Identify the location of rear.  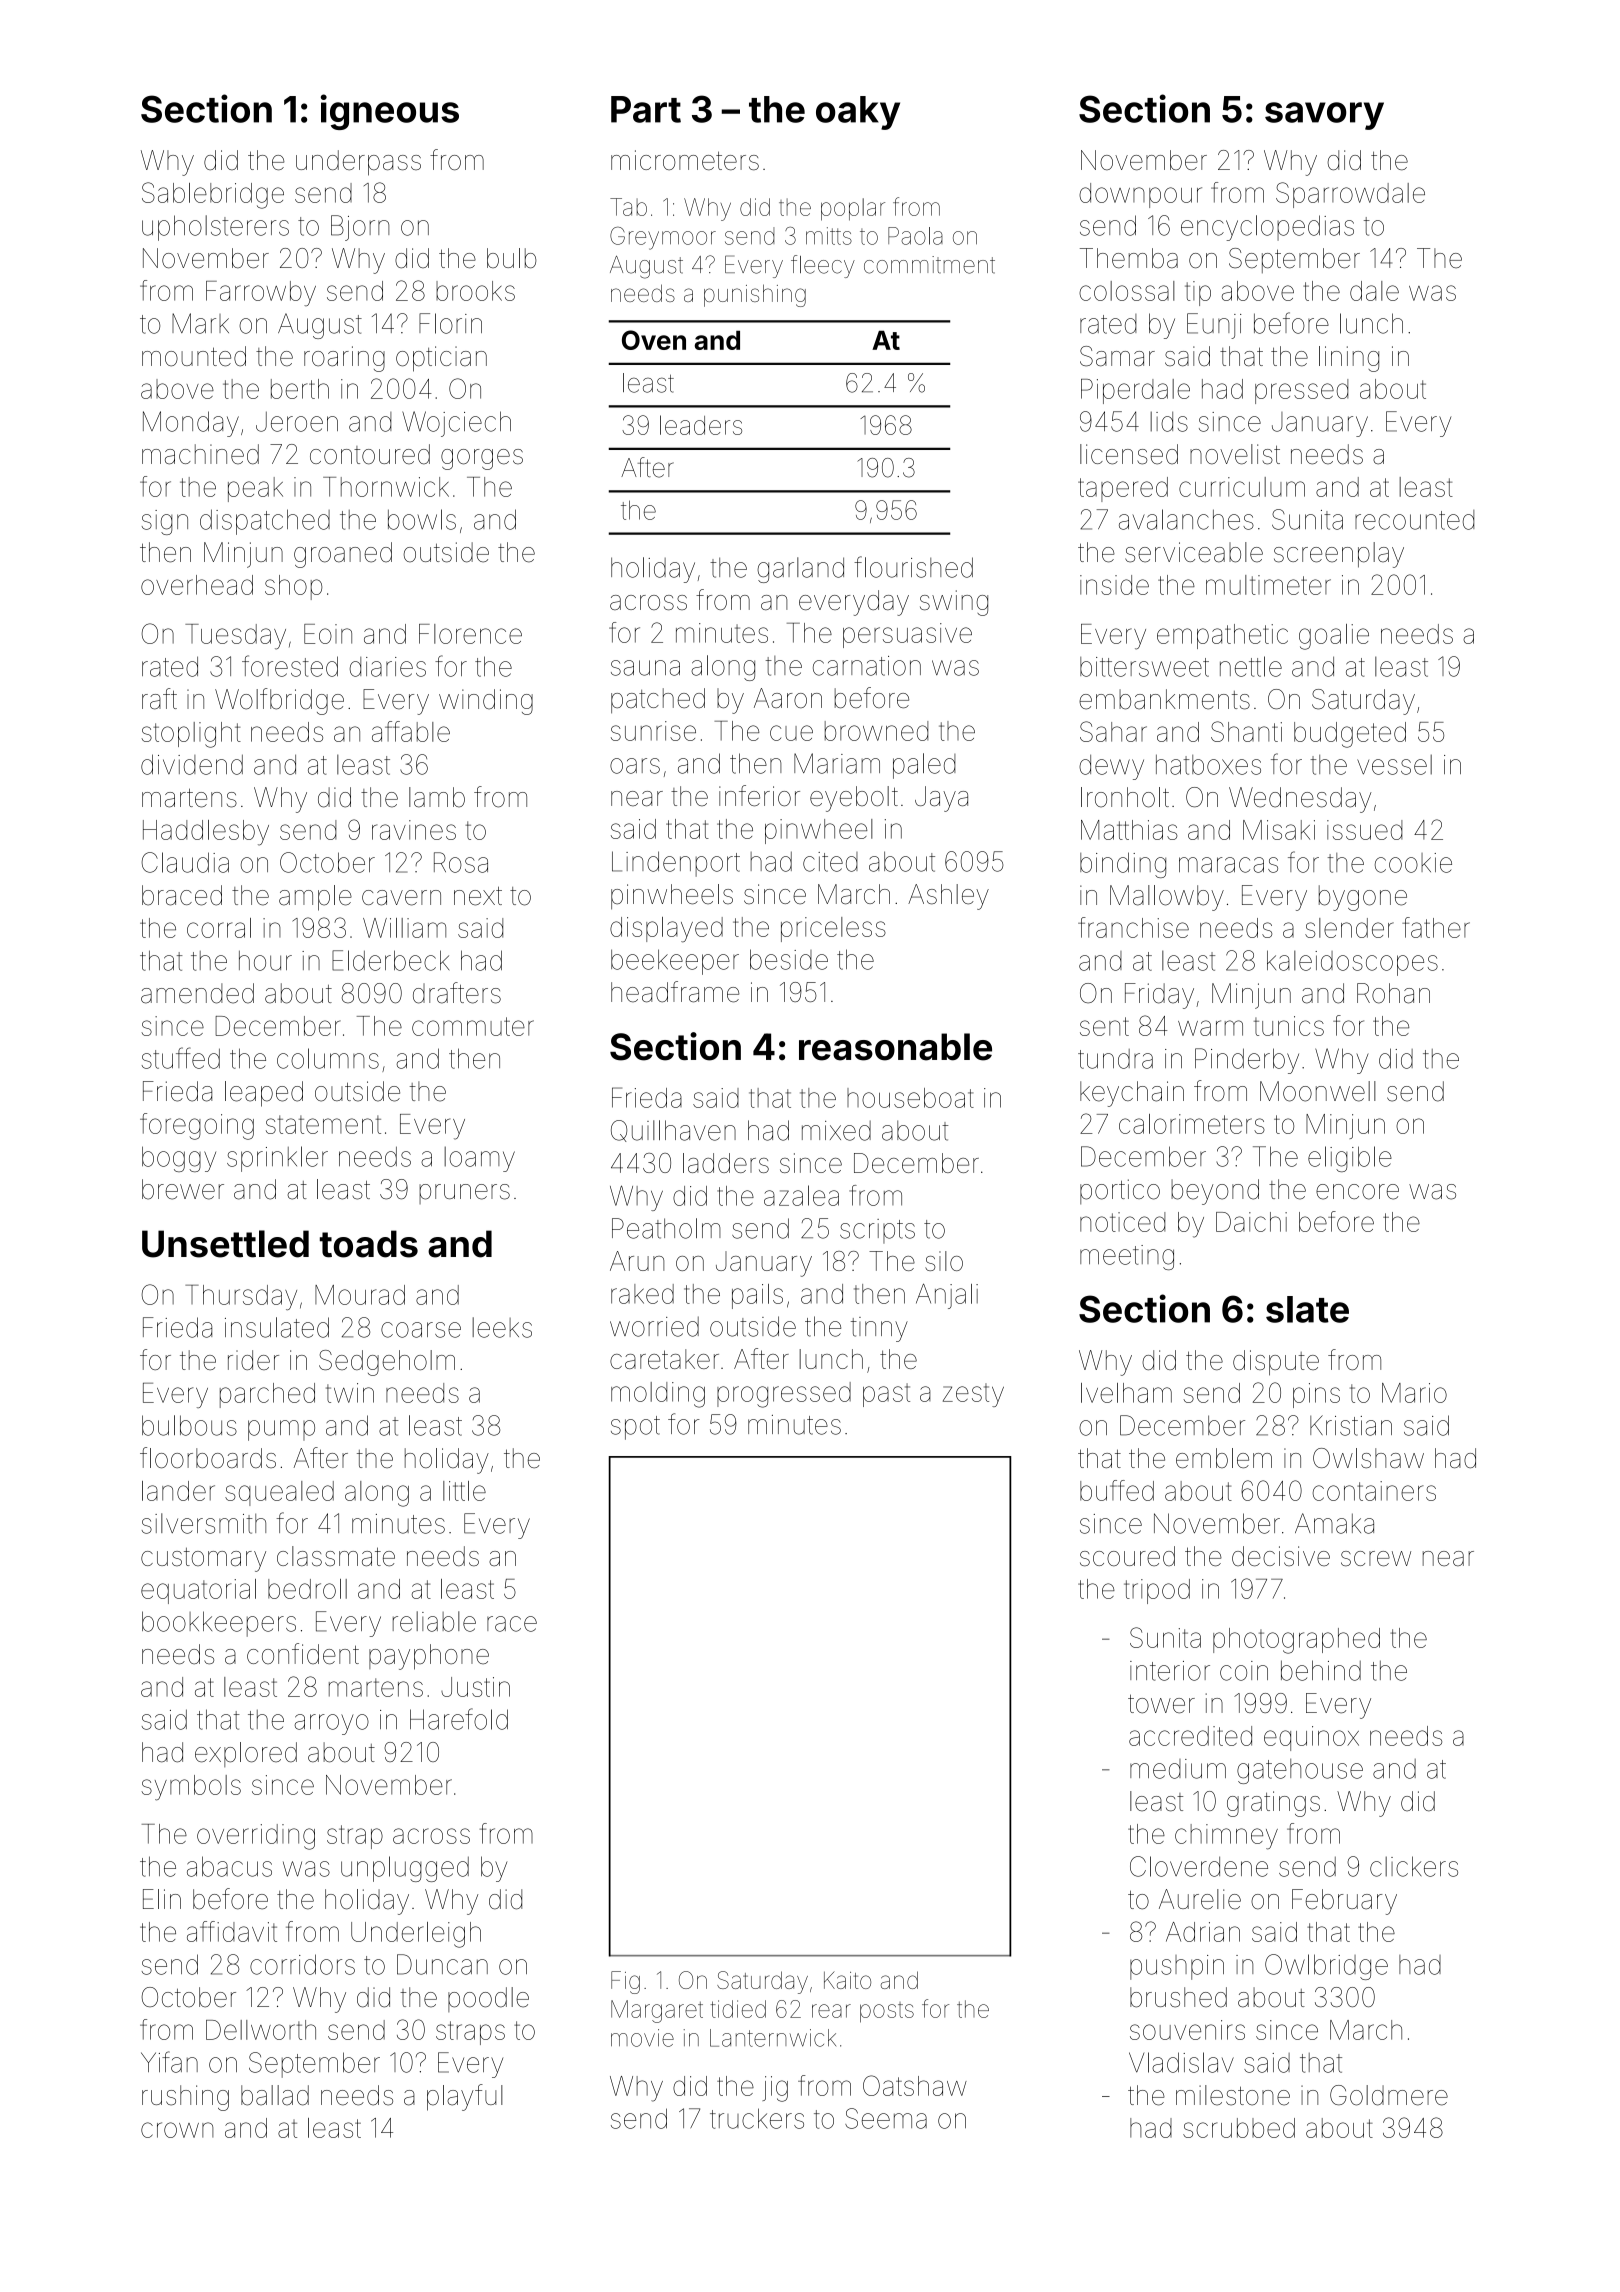
(831, 2011).
